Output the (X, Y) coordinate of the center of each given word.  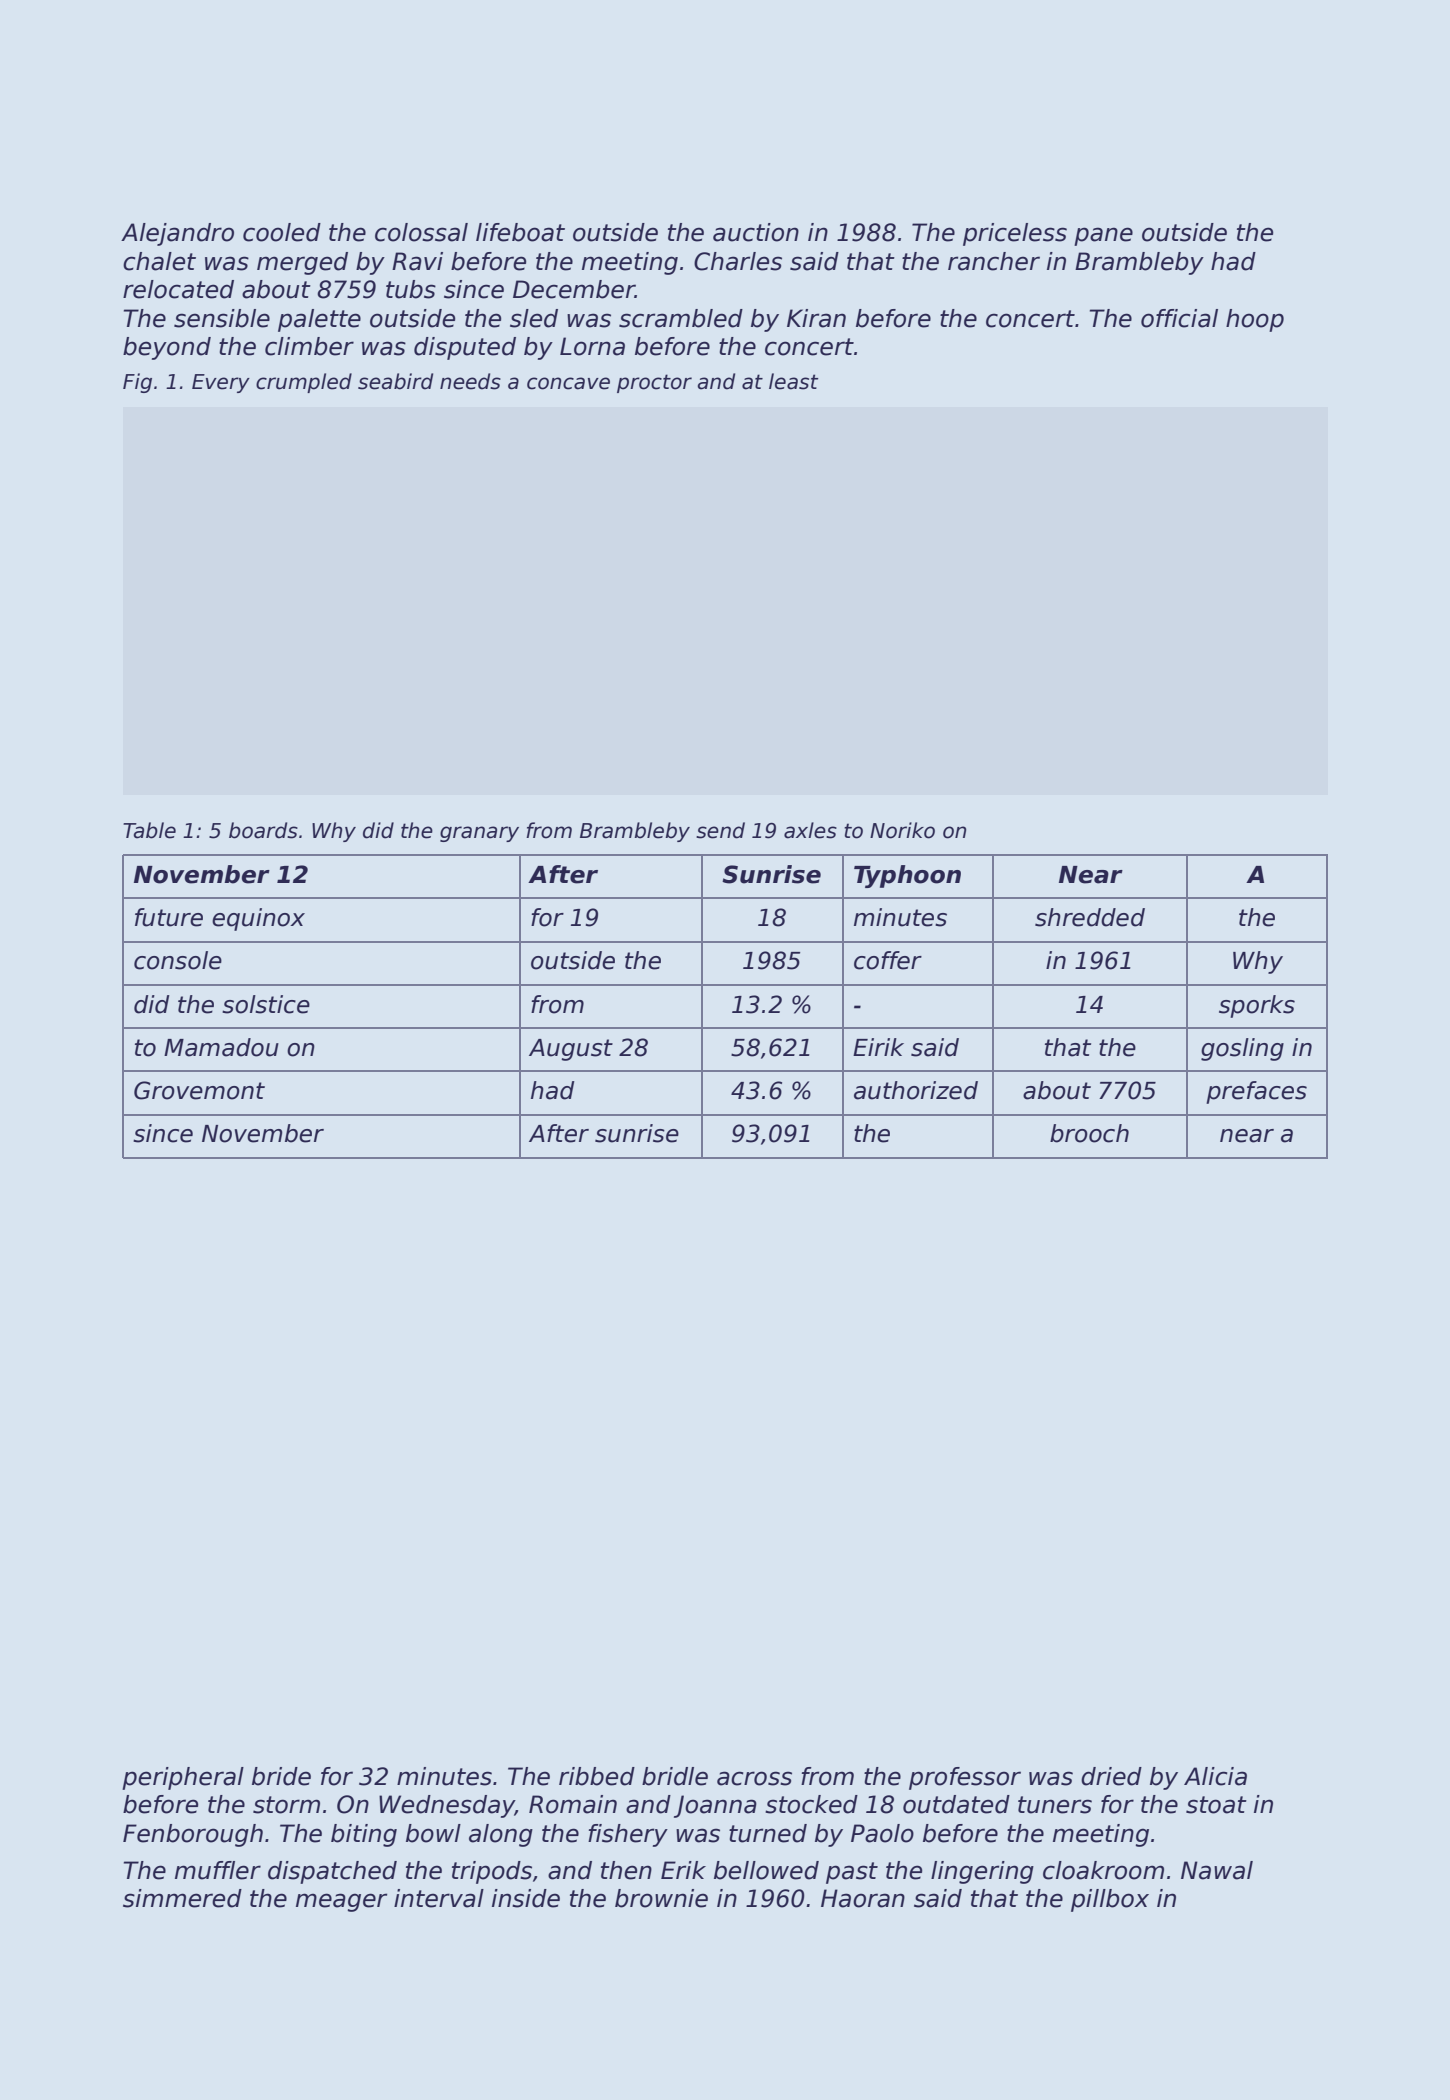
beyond (167, 348)
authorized (916, 1090)
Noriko (902, 830)
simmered (182, 1898)
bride (281, 1776)
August (571, 1050)
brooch (1089, 1133)
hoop (1255, 320)
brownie (661, 1898)
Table (149, 830)
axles (810, 830)
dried (1111, 1776)
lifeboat (520, 232)
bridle (675, 1776)
